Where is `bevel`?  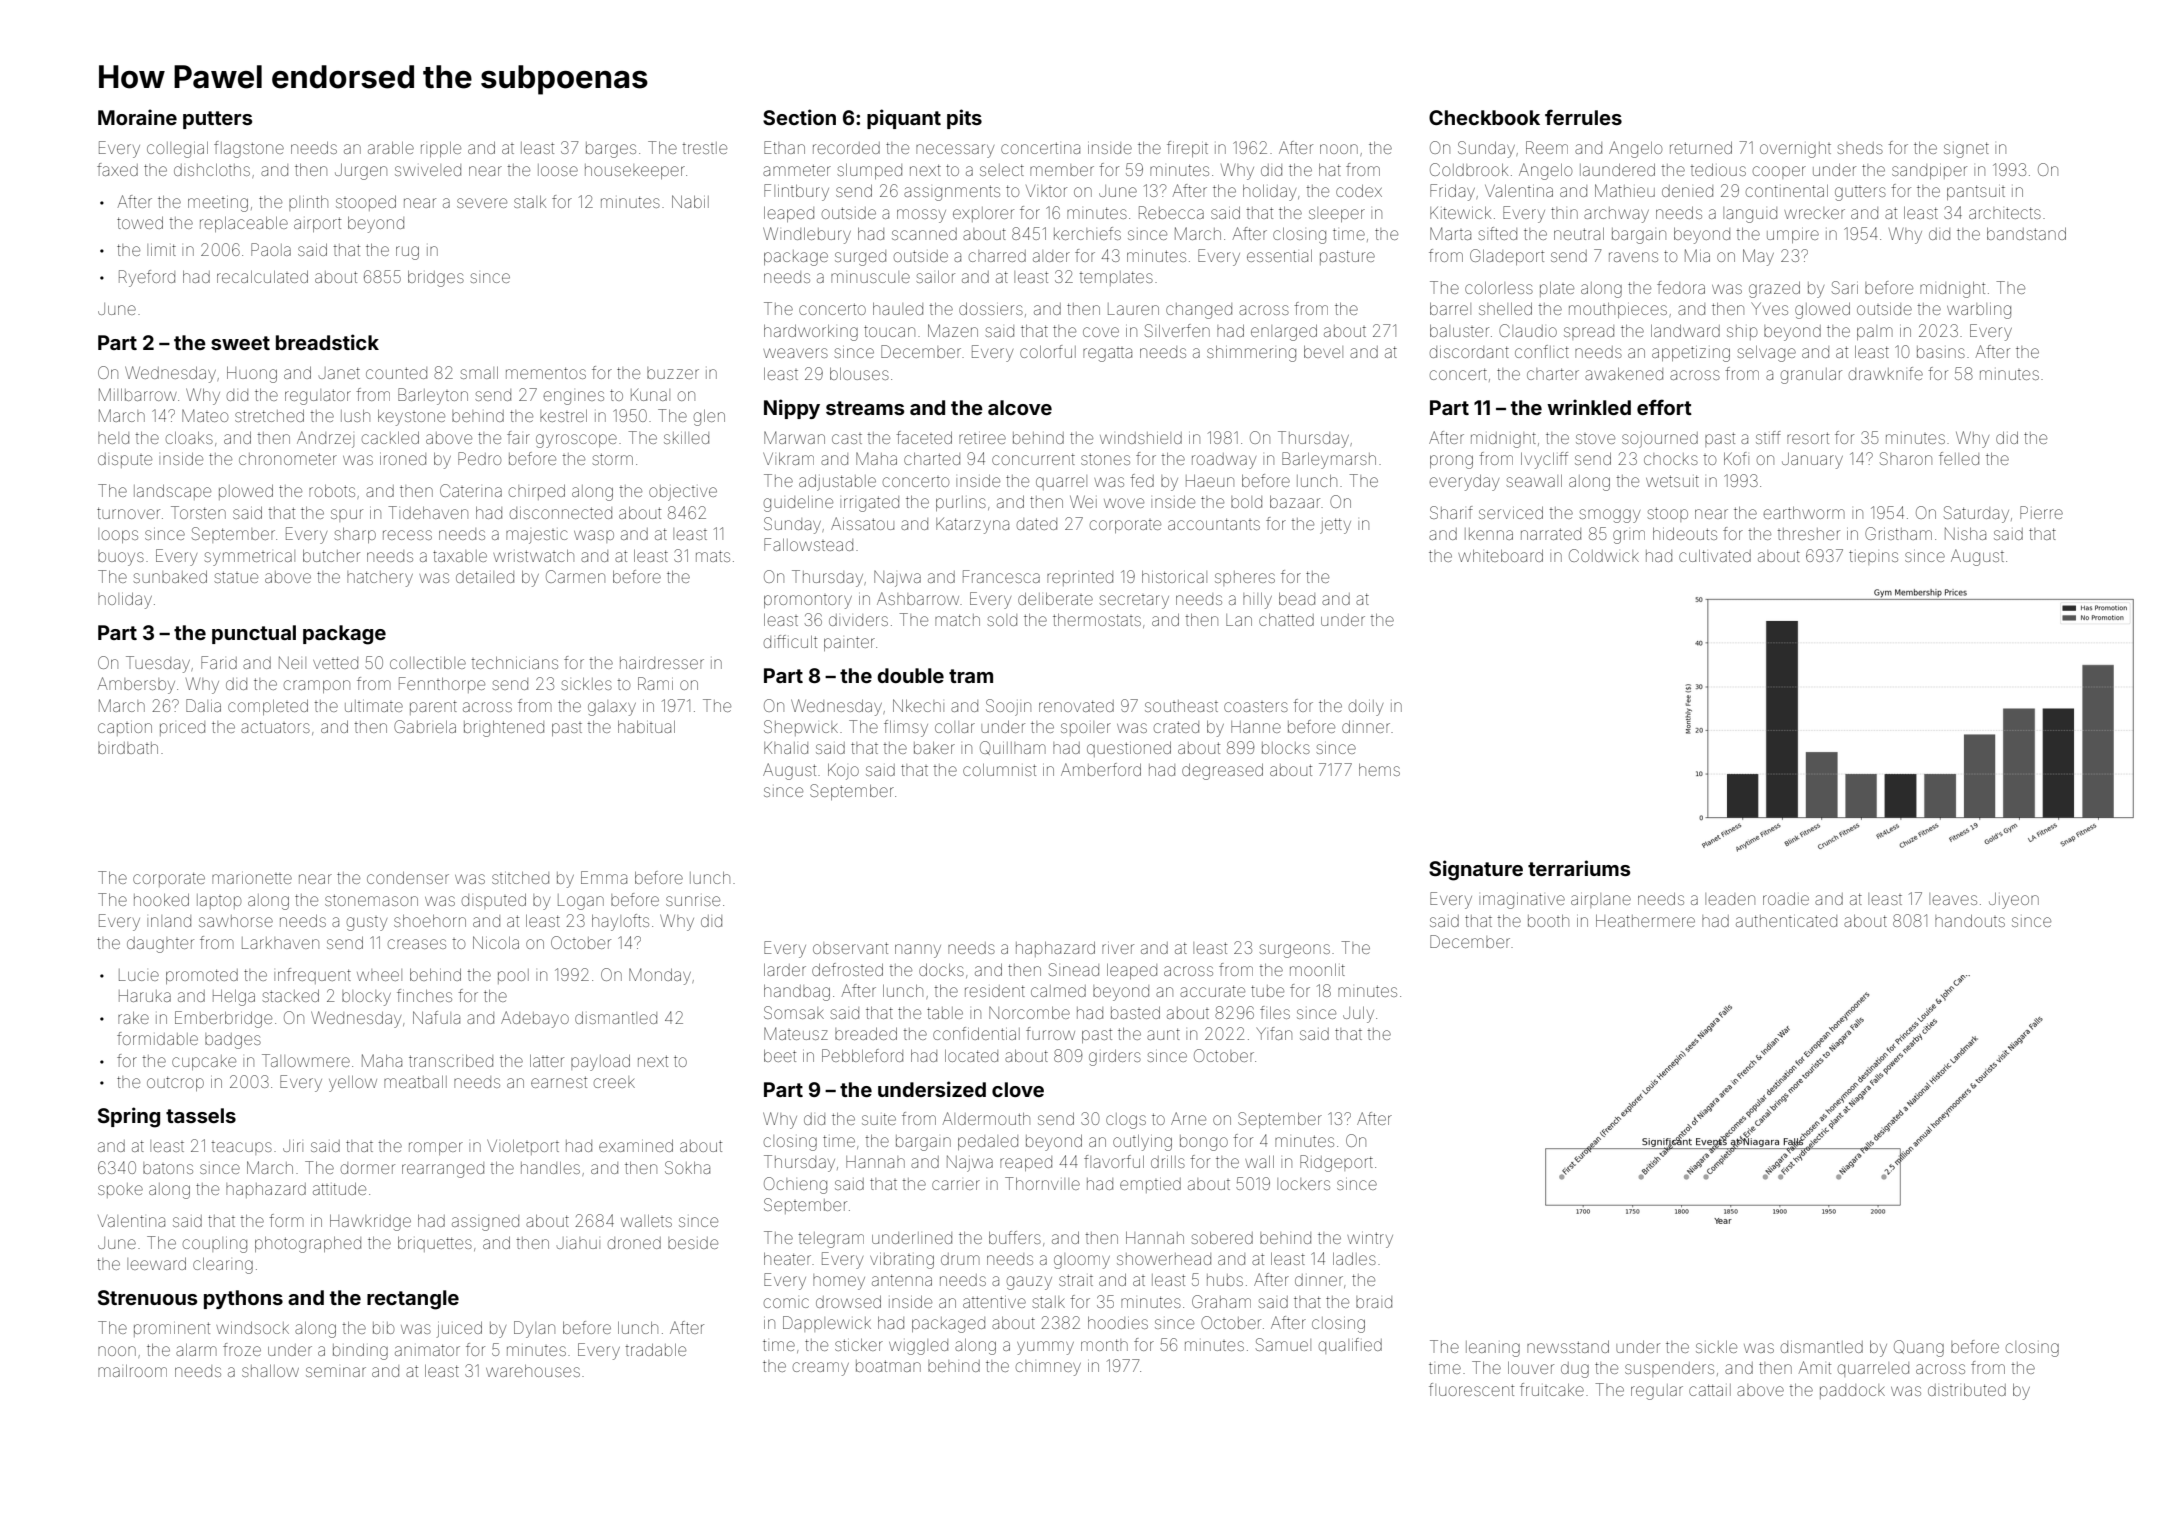
bevel is located at coordinates (1323, 352).
